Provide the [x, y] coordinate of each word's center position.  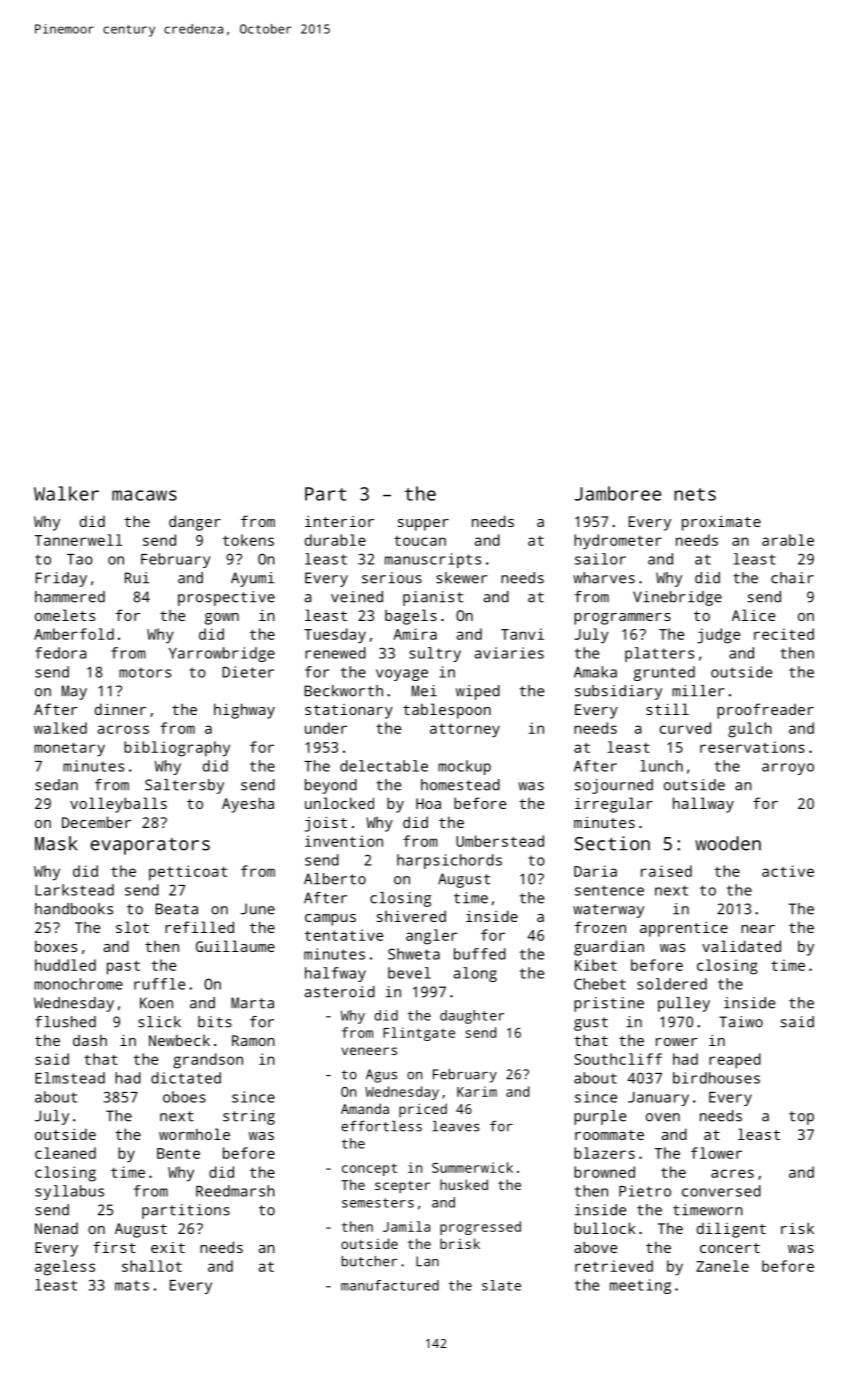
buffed [480, 954]
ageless [65, 1268]
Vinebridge [677, 598]
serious [392, 578]
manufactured [390, 1285]
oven [663, 1117]
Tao [80, 559]
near [758, 929]
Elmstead [70, 1078]
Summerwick [472, 1167]
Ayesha [248, 805]
